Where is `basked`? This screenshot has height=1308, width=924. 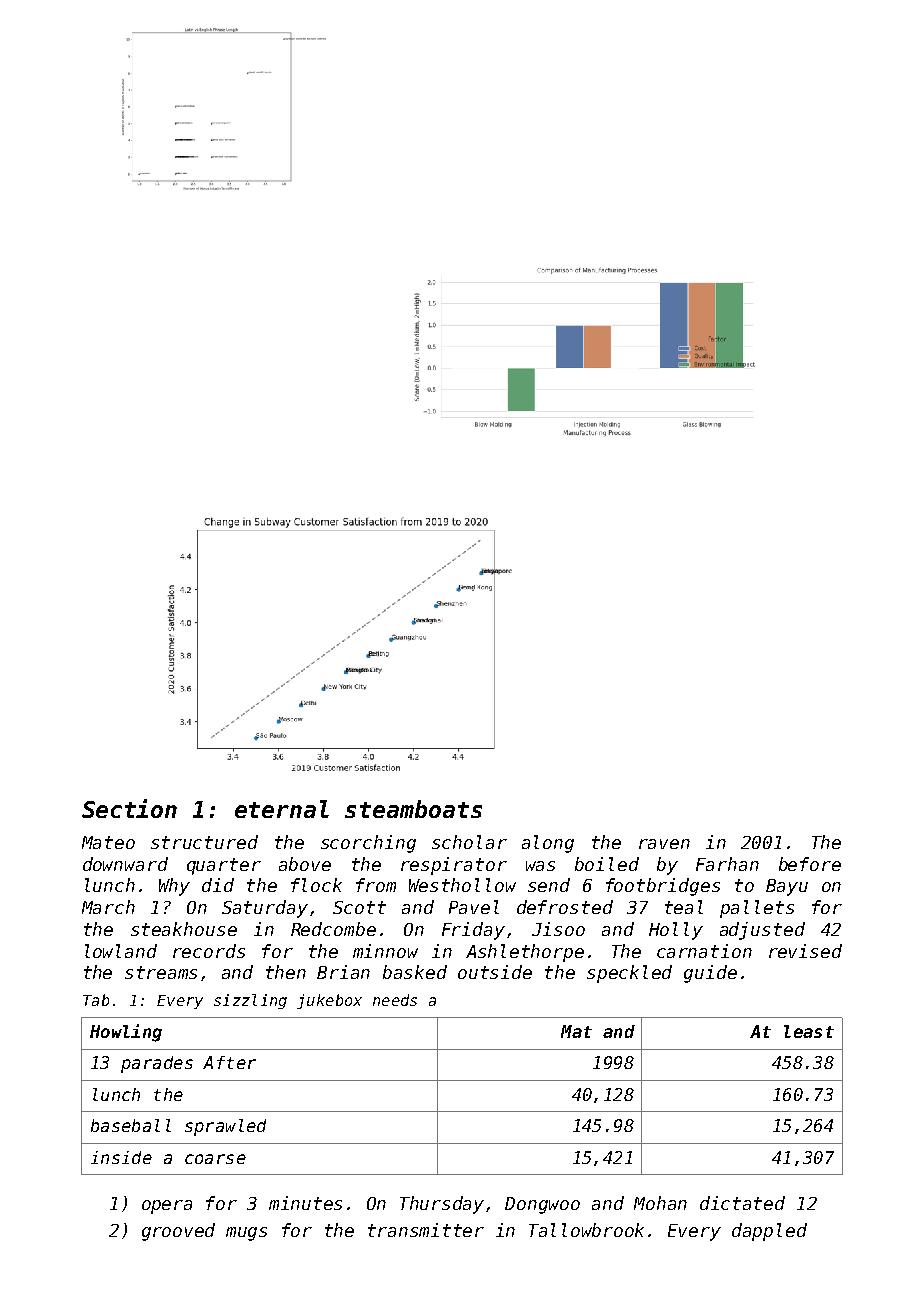 basked is located at coordinates (415, 972).
